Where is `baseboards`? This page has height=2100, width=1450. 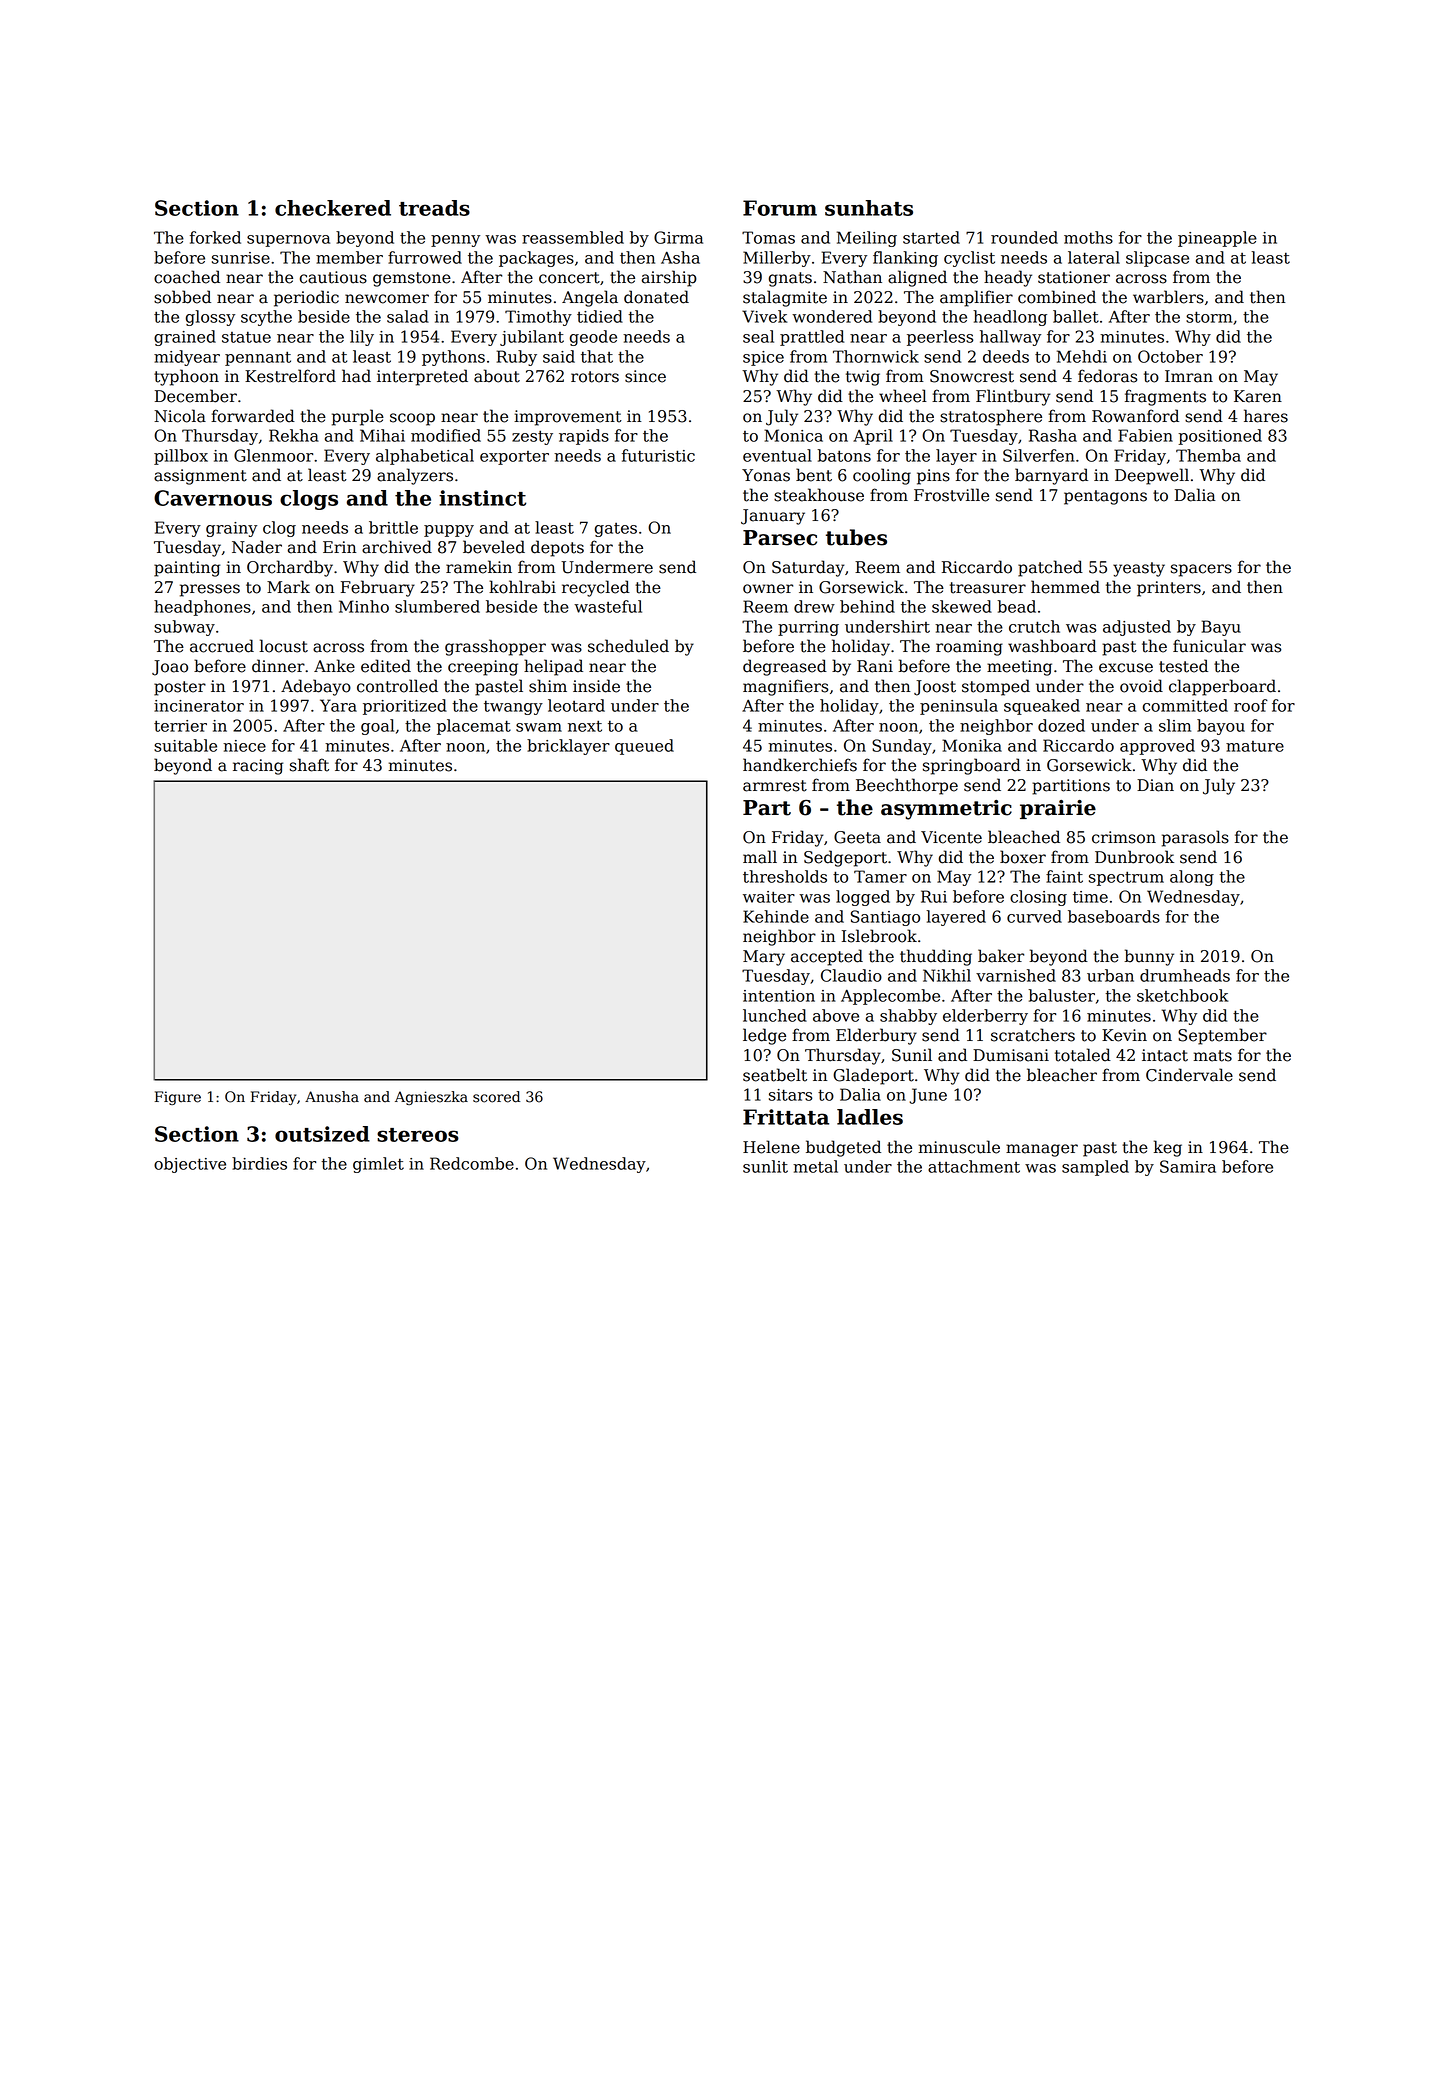
baseboards is located at coordinates (1114, 916).
